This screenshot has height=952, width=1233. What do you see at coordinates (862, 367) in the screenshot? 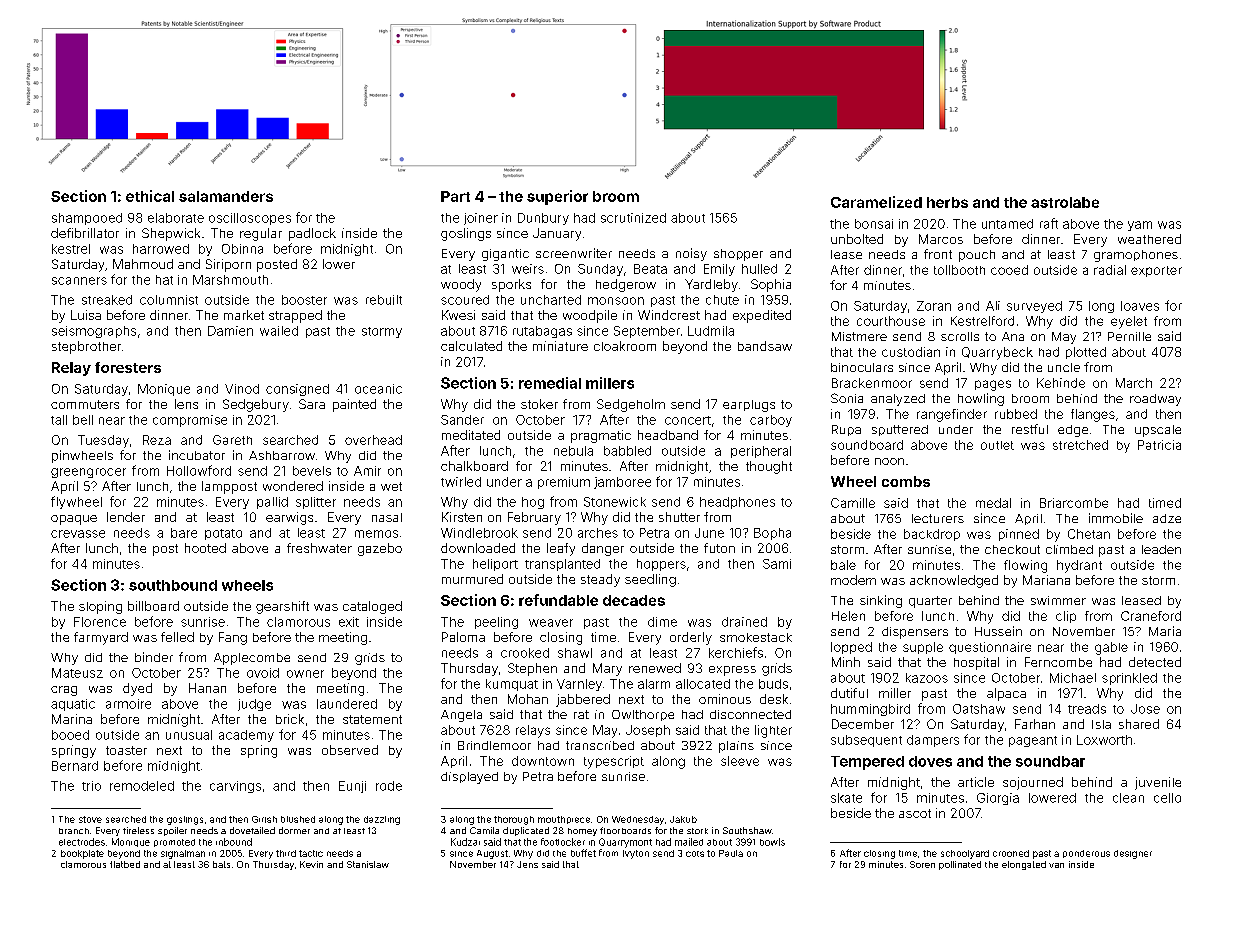
I see `binoculars` at bounding box center [862, 367].
